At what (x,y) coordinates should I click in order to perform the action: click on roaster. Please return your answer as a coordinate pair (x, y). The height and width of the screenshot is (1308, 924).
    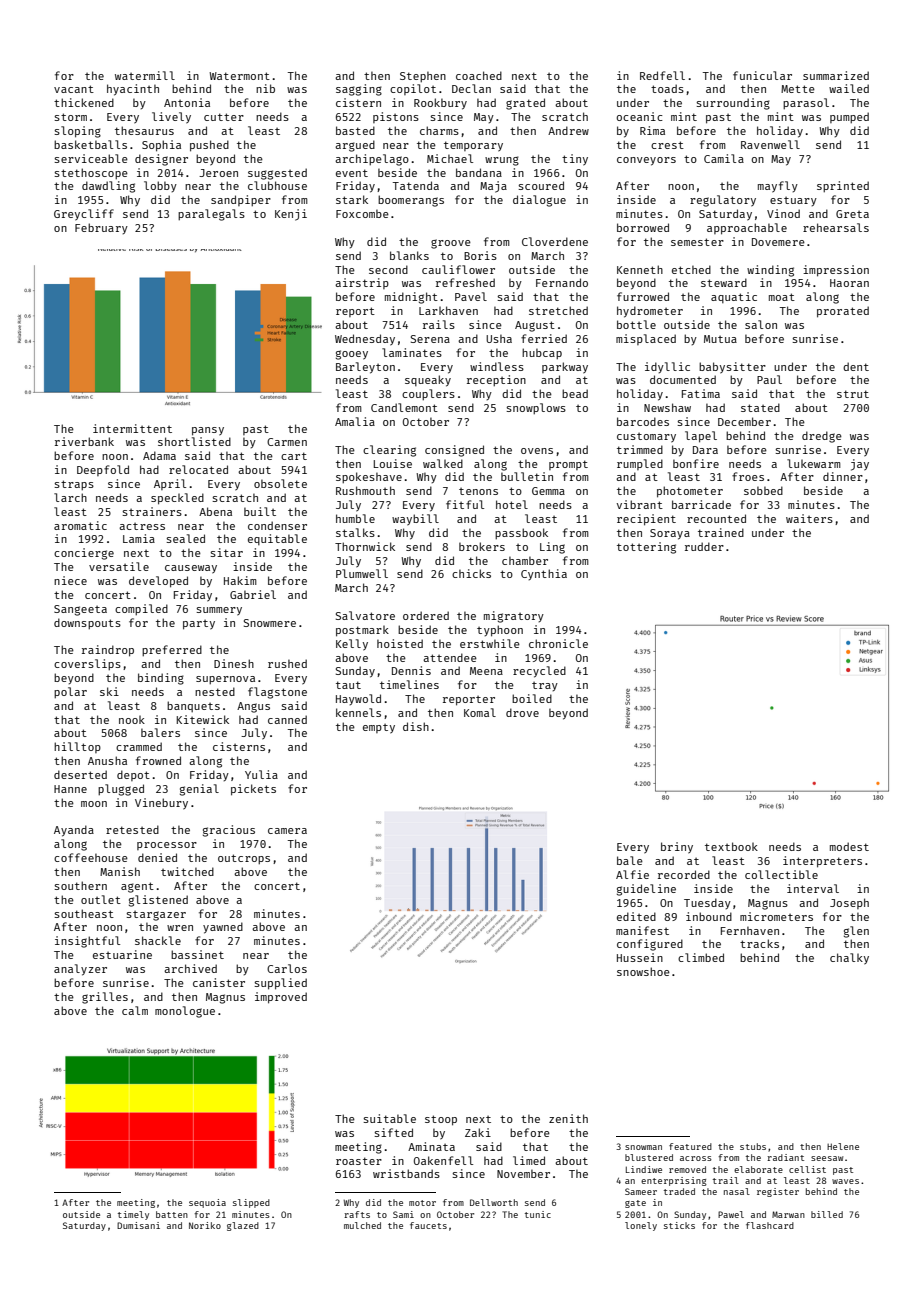
    Looking at the image, I should click on (359, 1161).
